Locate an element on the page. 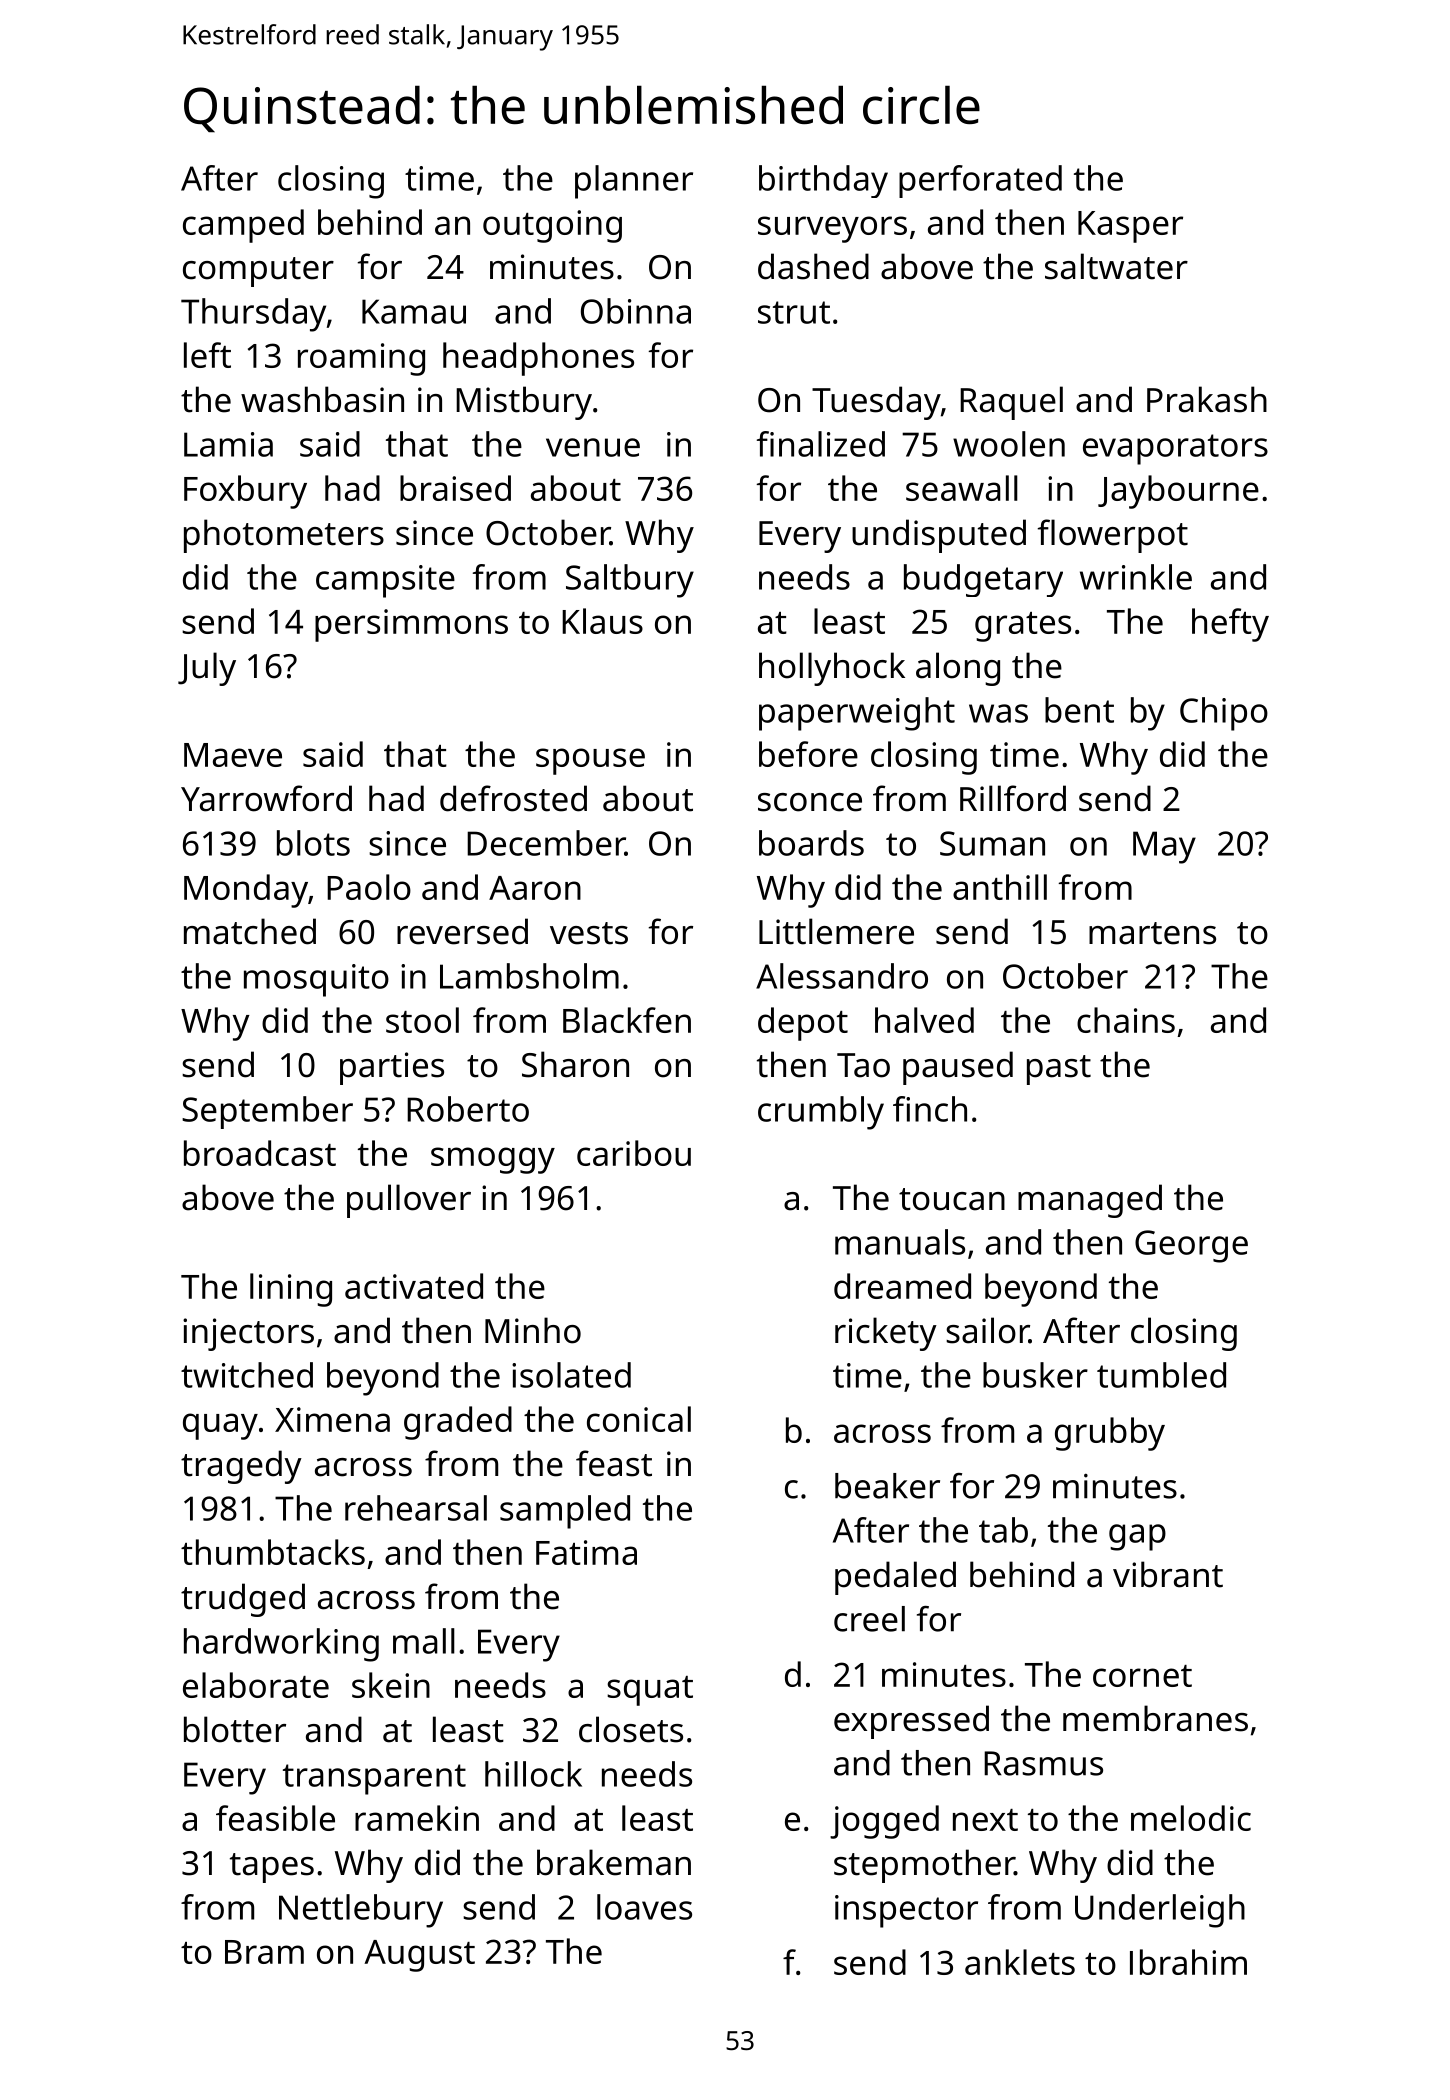  loaves is located at coordinates (644, 1907).
